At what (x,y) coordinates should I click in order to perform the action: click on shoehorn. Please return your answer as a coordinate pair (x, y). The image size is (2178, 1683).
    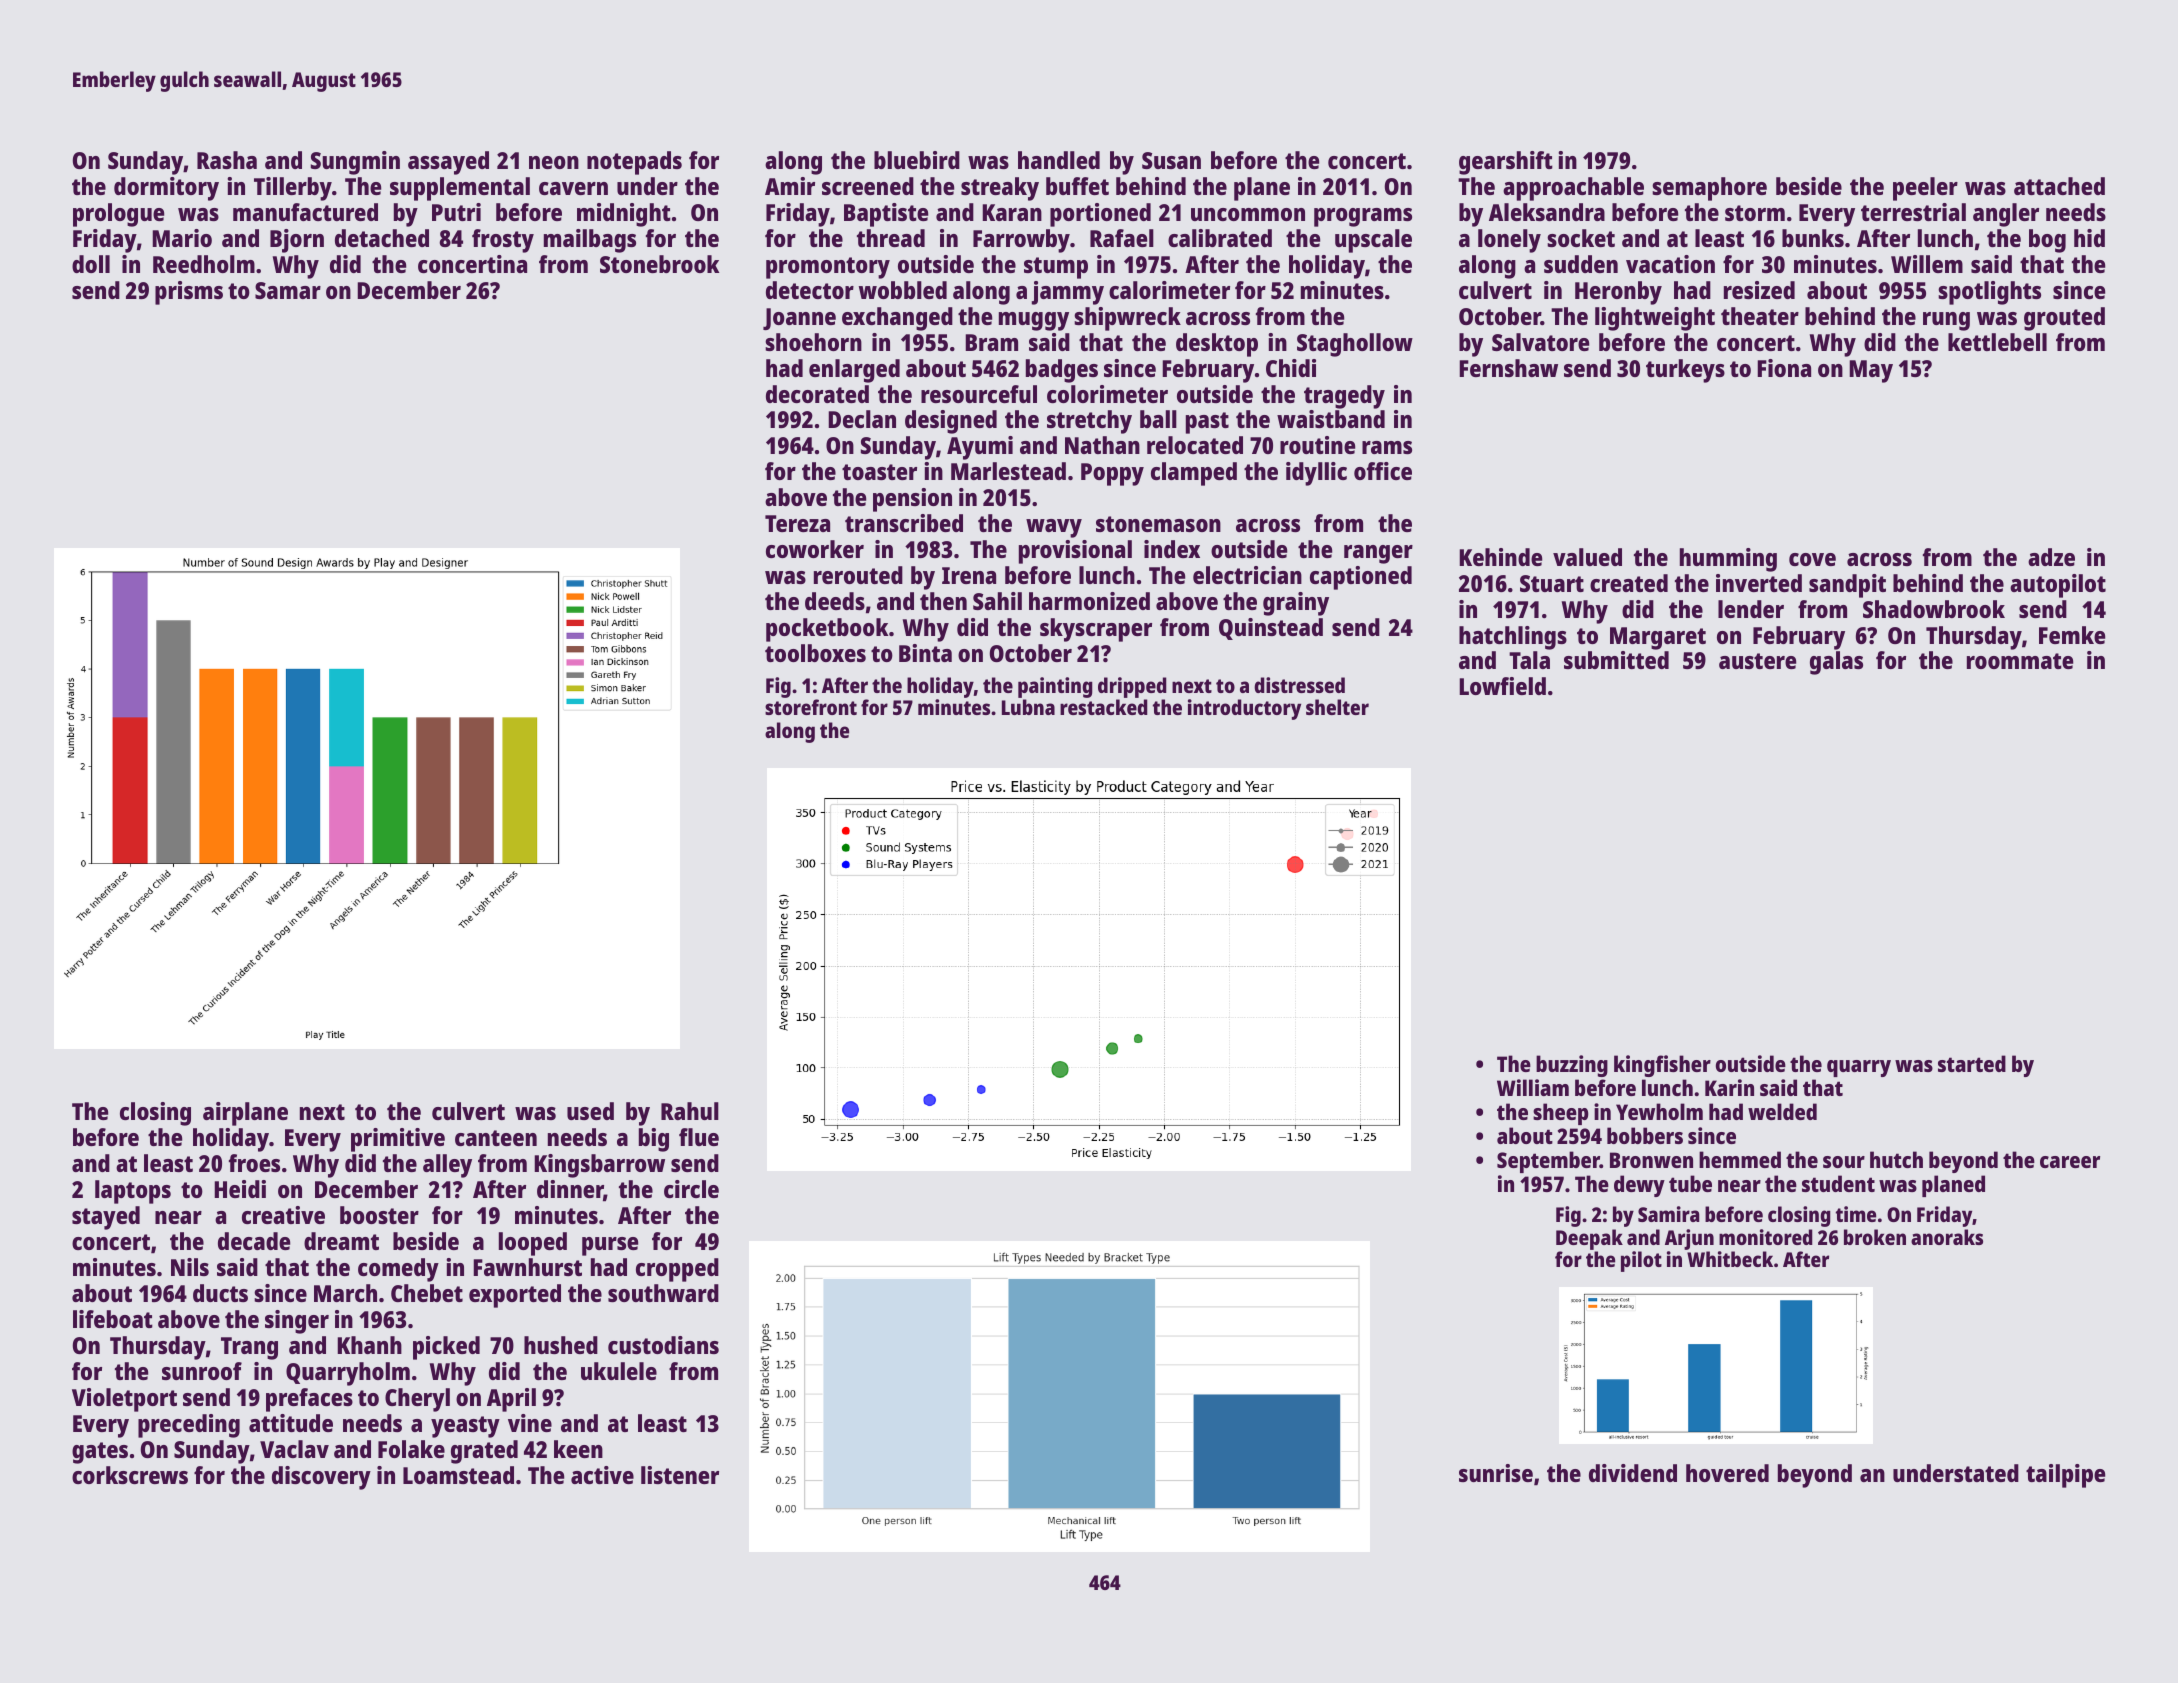
    Looking at the image, I should click on (813, 342).
